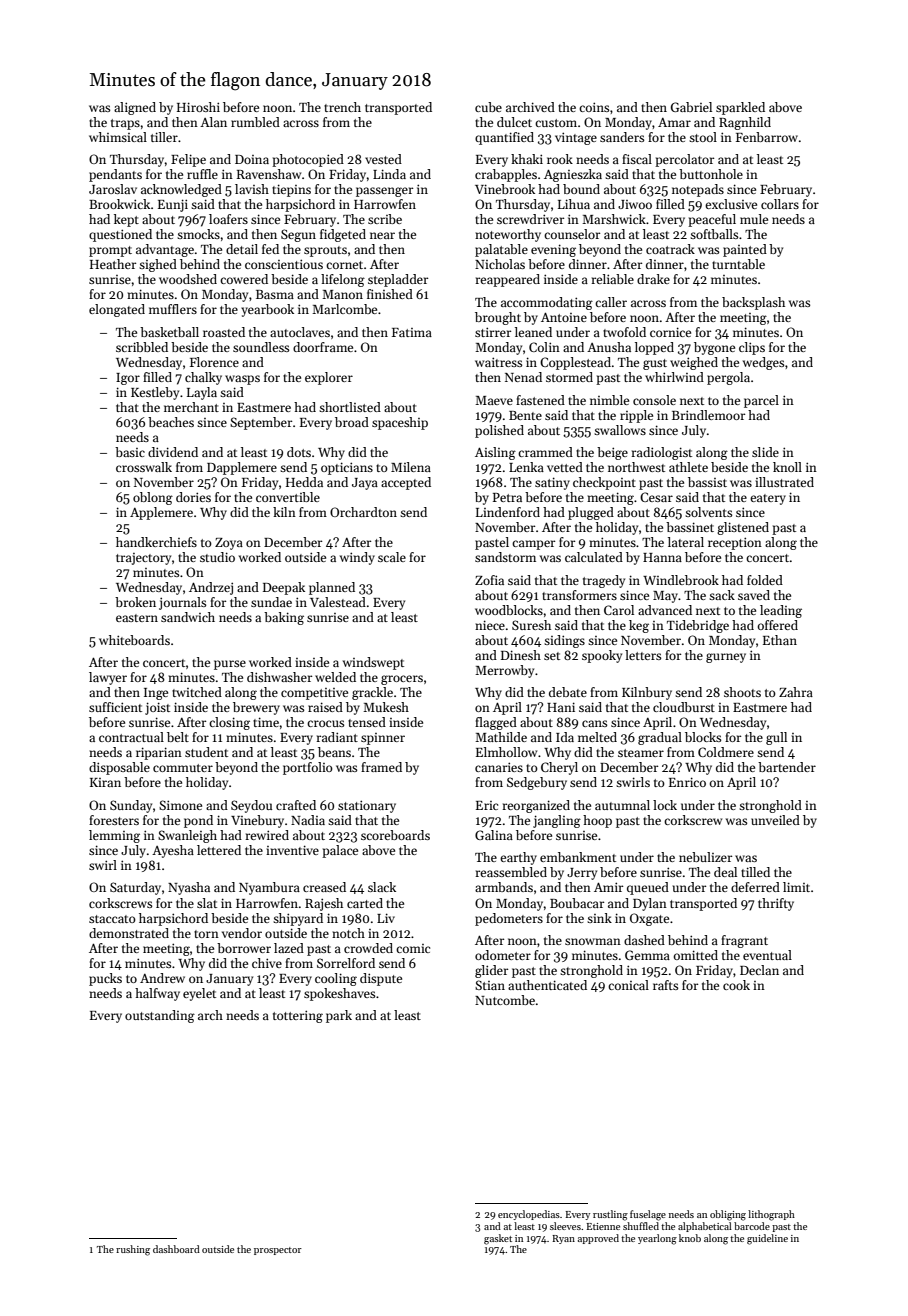 Image resolution: width=908 pixels, height=1316 pixels. I want to click on parcel, so click(761, 401).
